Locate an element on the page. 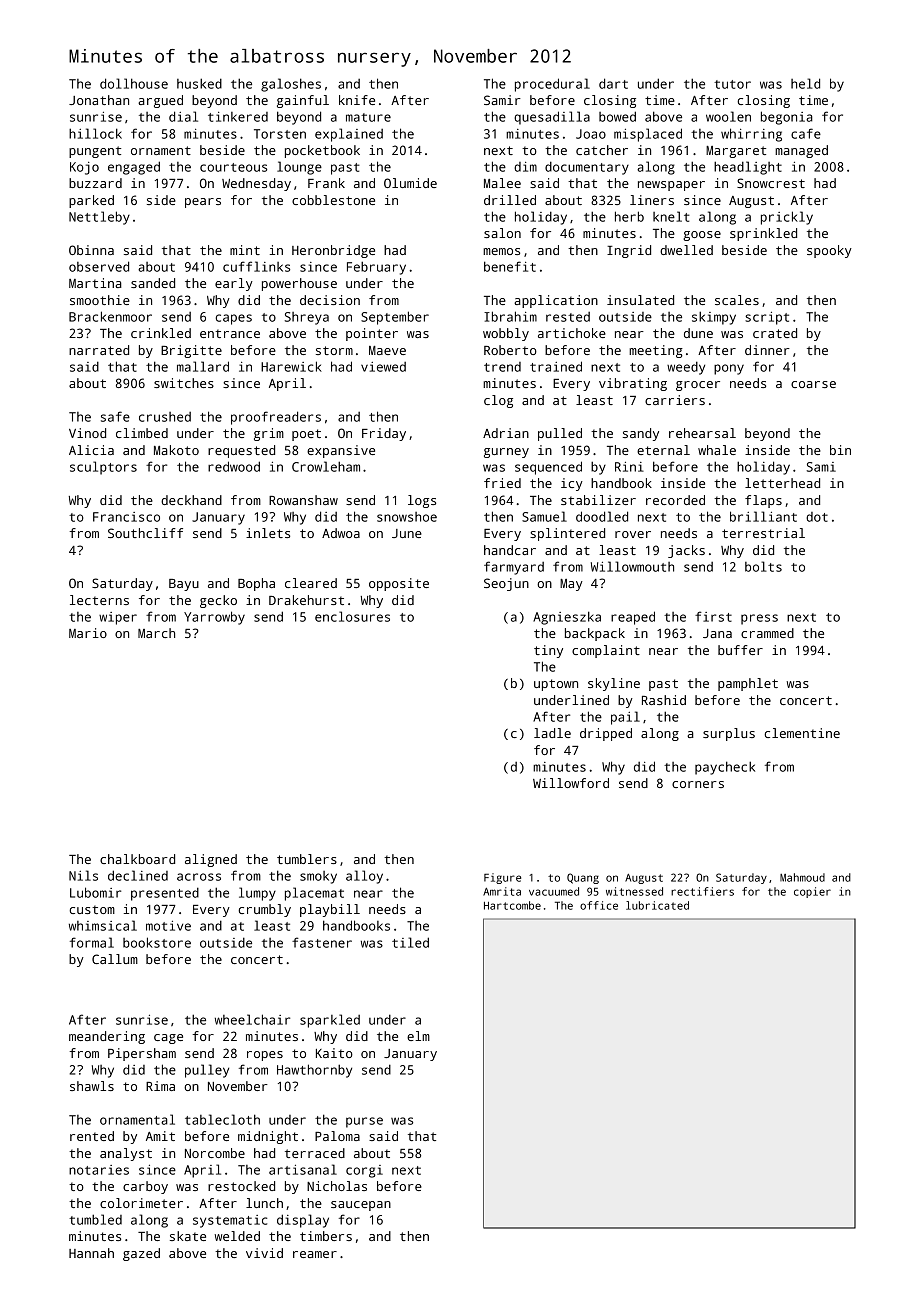  held is located at coordinates (805, 83).
